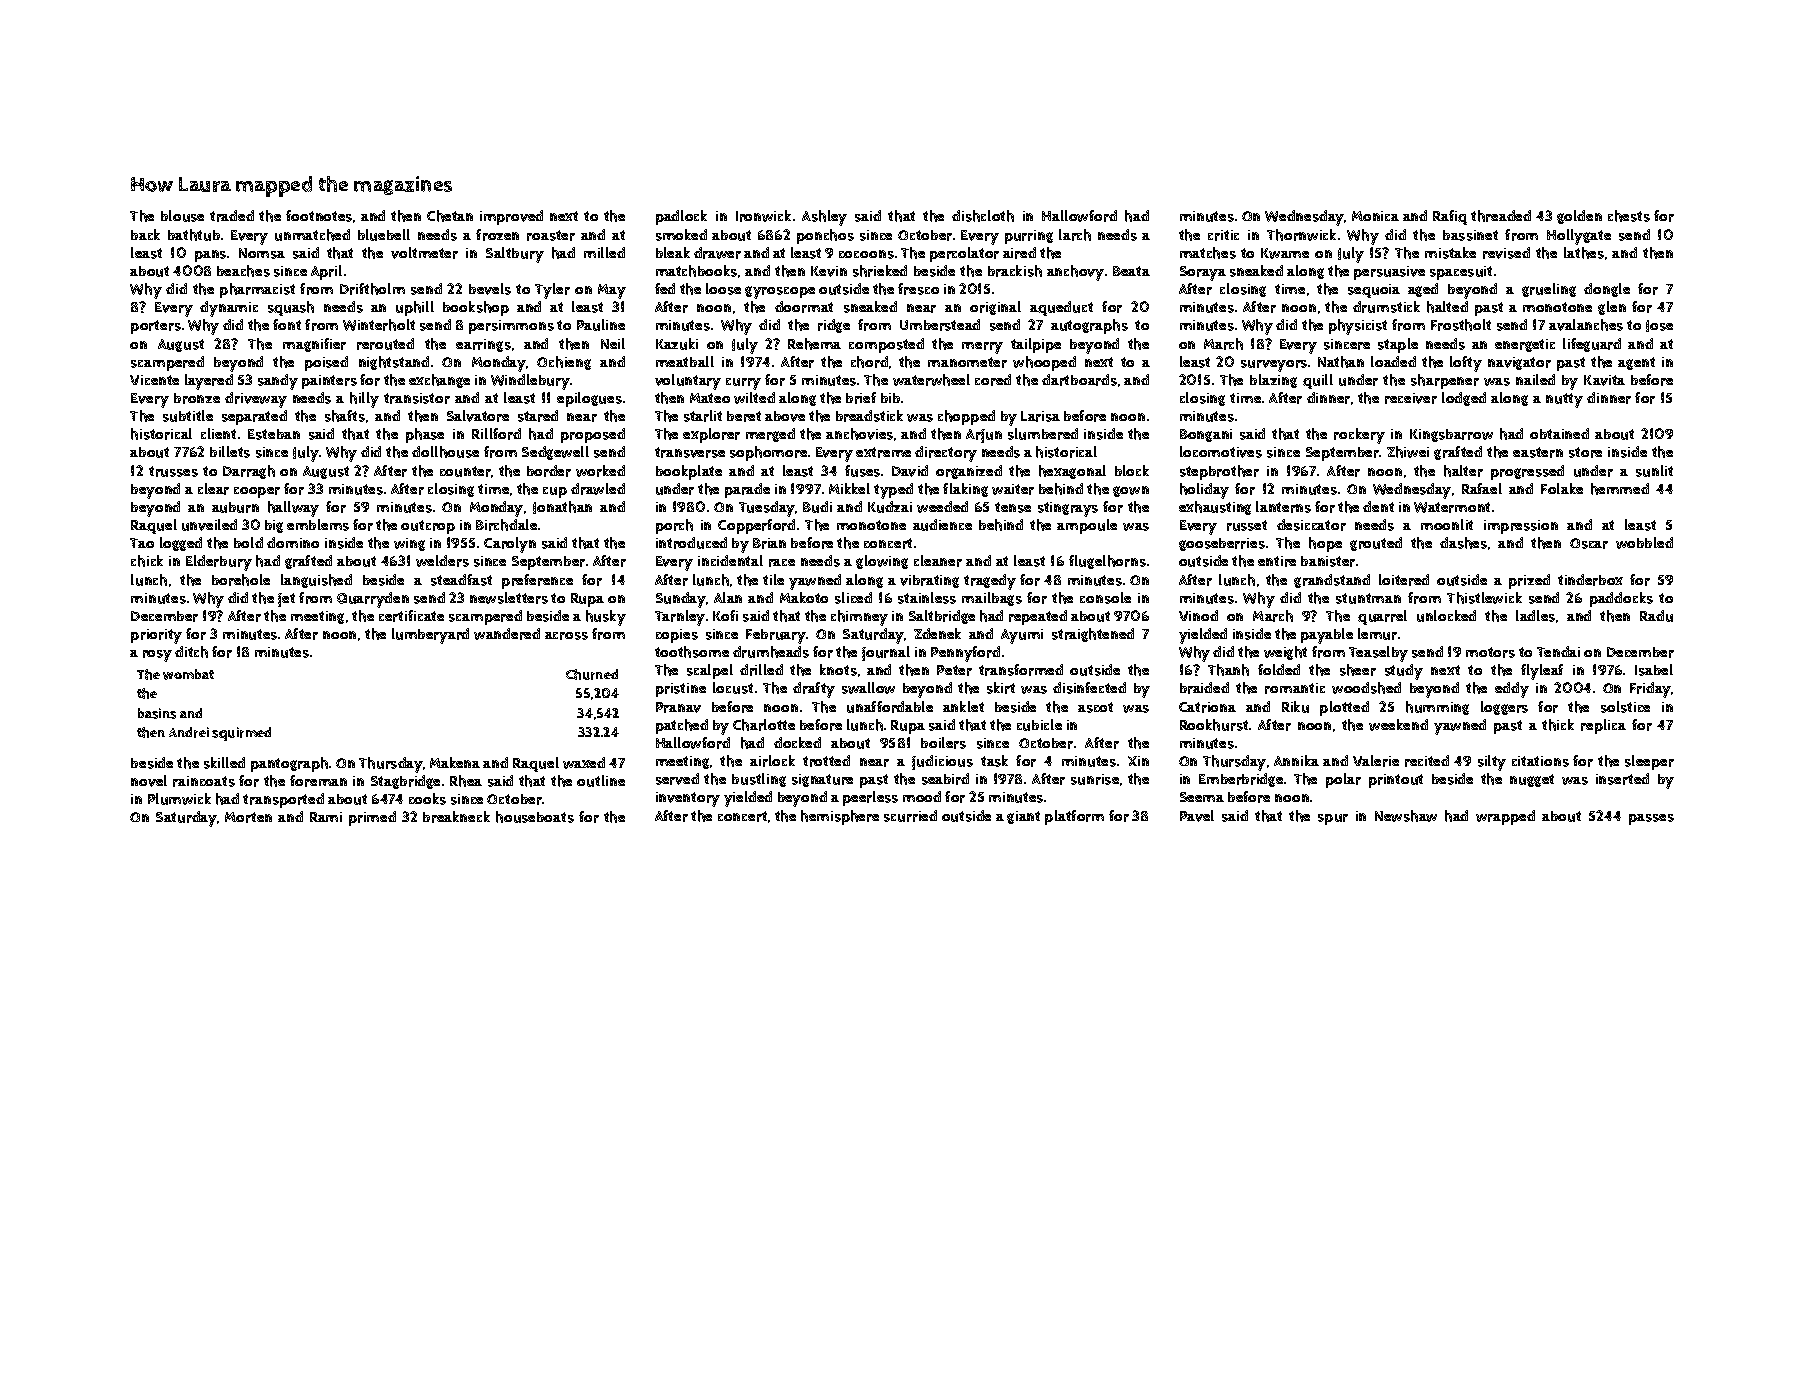 The height and width of the screenshot is (1395, 1805). What do you see at coordinates (372, 818) in the screenshot?
I see `primed` at bounding box center [372, 818].
